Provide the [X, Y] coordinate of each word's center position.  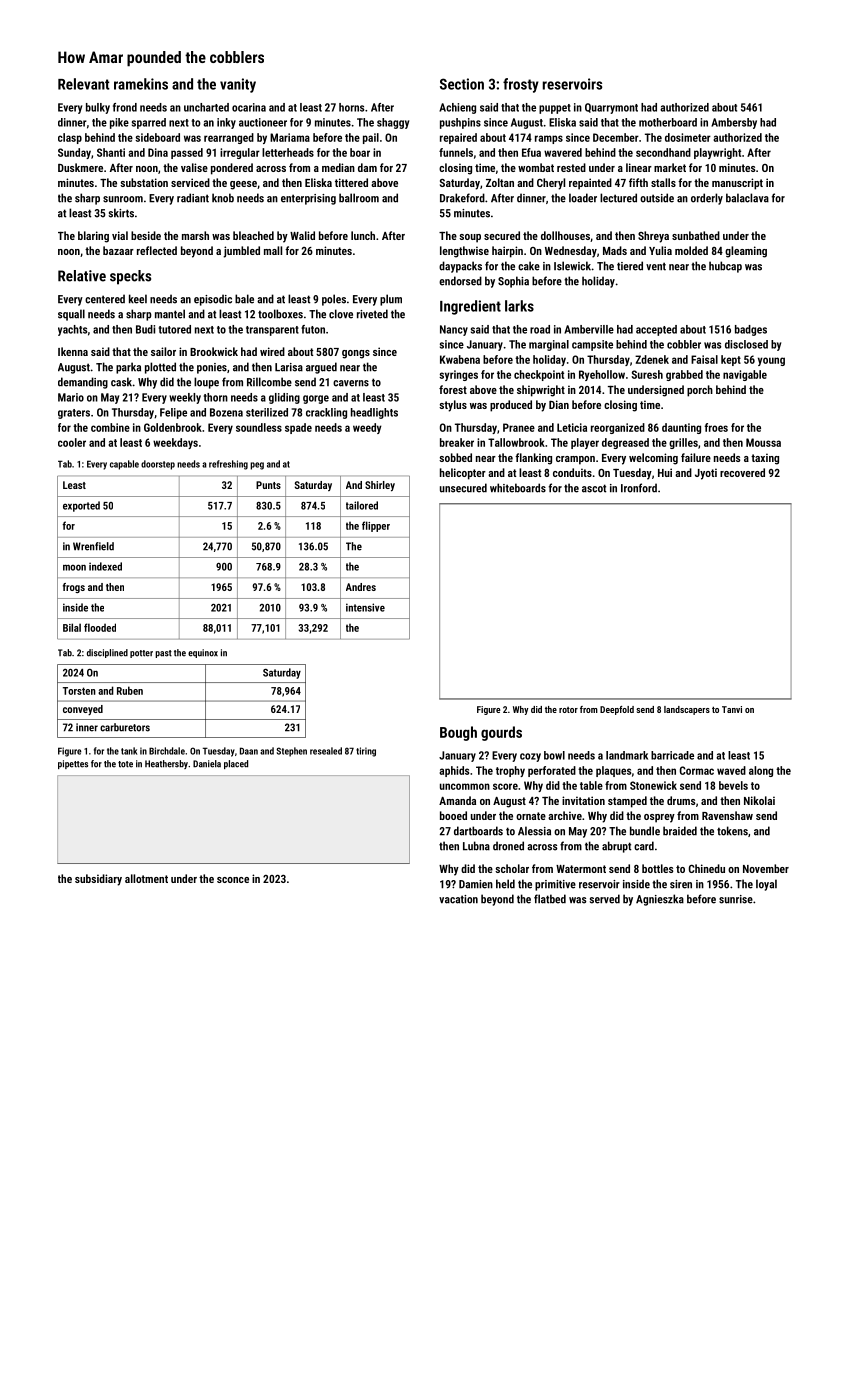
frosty [521, 85]
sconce [233, 880]
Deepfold [617, 710]
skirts [121, 213]
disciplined [107, 653]
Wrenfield [93, 546]
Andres [361, 587]
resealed [326, 751]
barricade [672, 755]
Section [462, 84]
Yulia [660, 250]
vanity [238, 85]
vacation [458, 899]
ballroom [359, 198]
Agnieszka [660, 900]
